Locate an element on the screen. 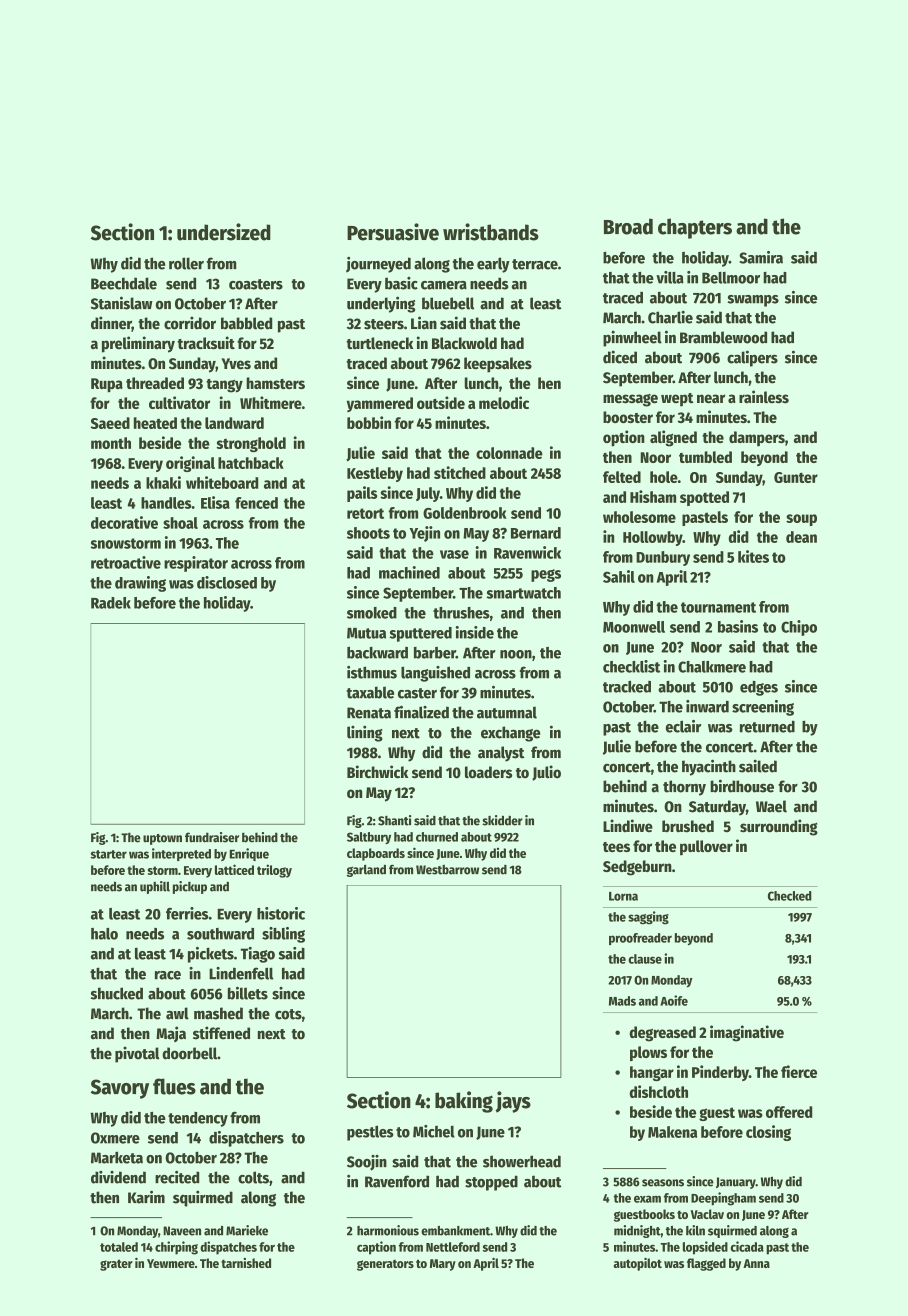 This screenshot has height=1316, width=908. Samira is located at coordinates (761, 257).
